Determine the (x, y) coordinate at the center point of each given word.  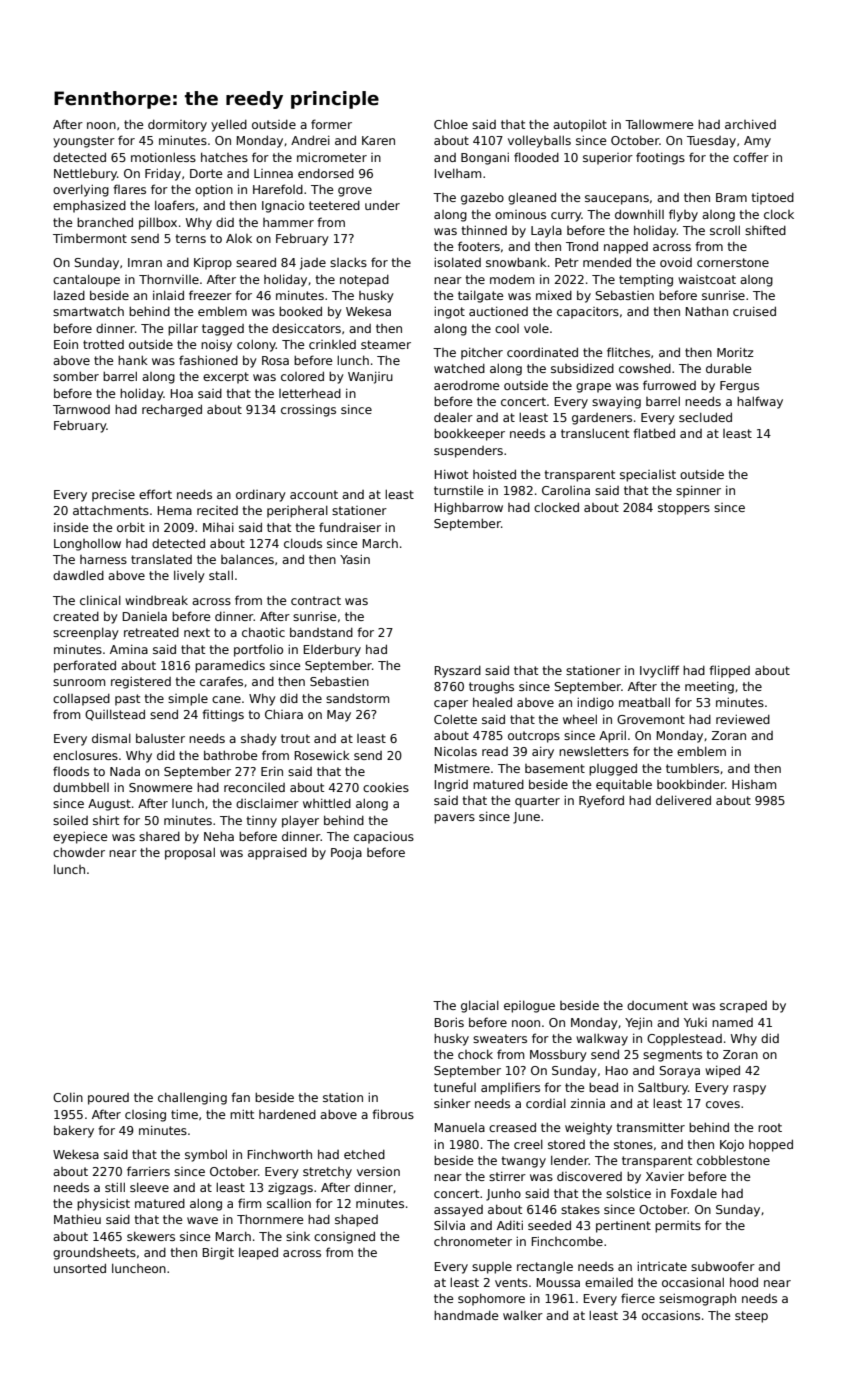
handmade (466, 1315)
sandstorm (357, 698)
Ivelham (458, 173)
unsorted (80, 1268)
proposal (190, 853)
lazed (69, 295)
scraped (743, 1007)
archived (750, 124)
